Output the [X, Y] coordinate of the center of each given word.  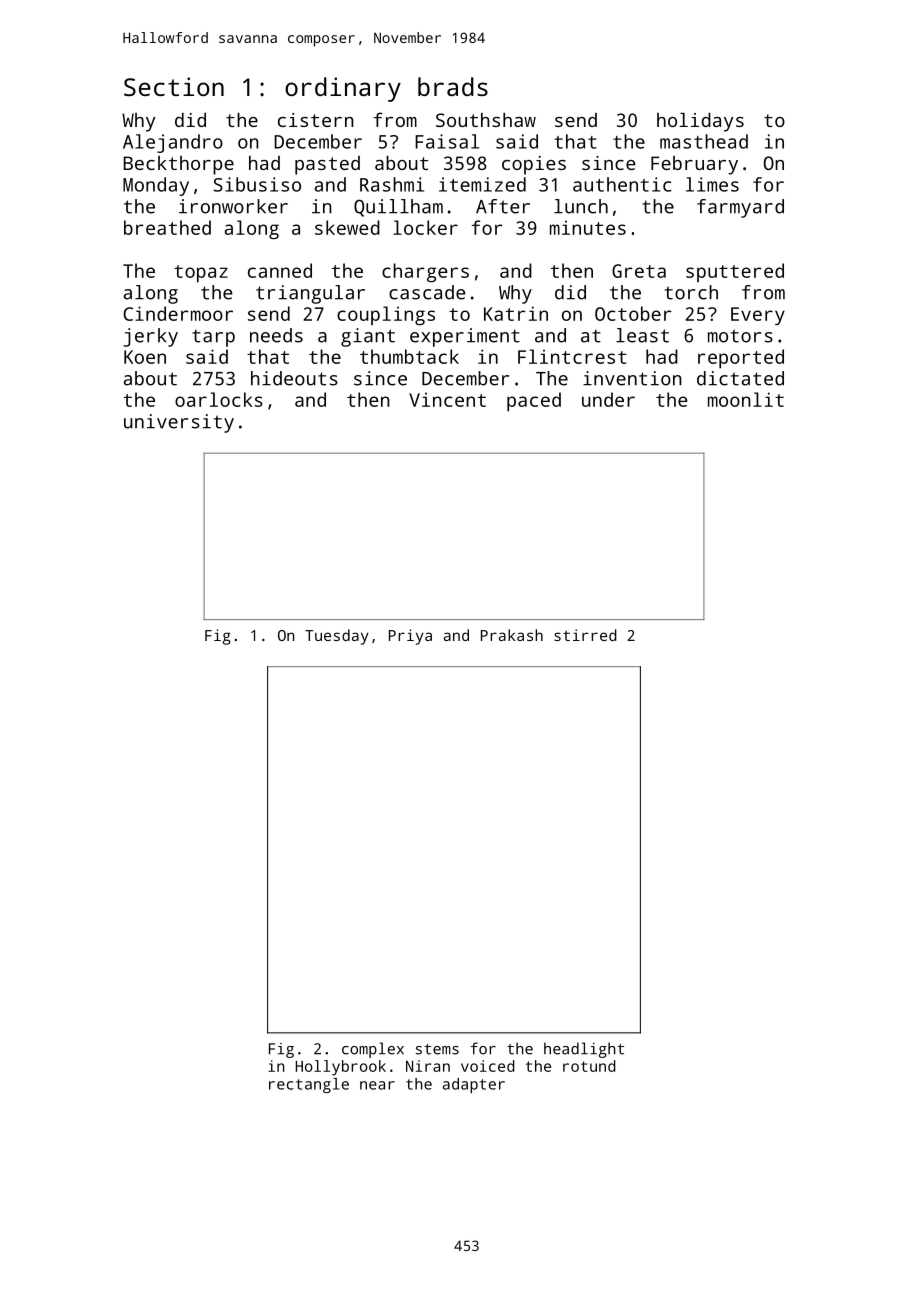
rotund [589, 1066]
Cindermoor [178, 313]
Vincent [447, 399]
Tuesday [337, 637]
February [694, 165]
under [608, 399]
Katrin [516, 313]
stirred [585, 635]
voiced [488, 1066]
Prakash [512, 635]
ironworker [233, 206]
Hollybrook [341, 1068]
